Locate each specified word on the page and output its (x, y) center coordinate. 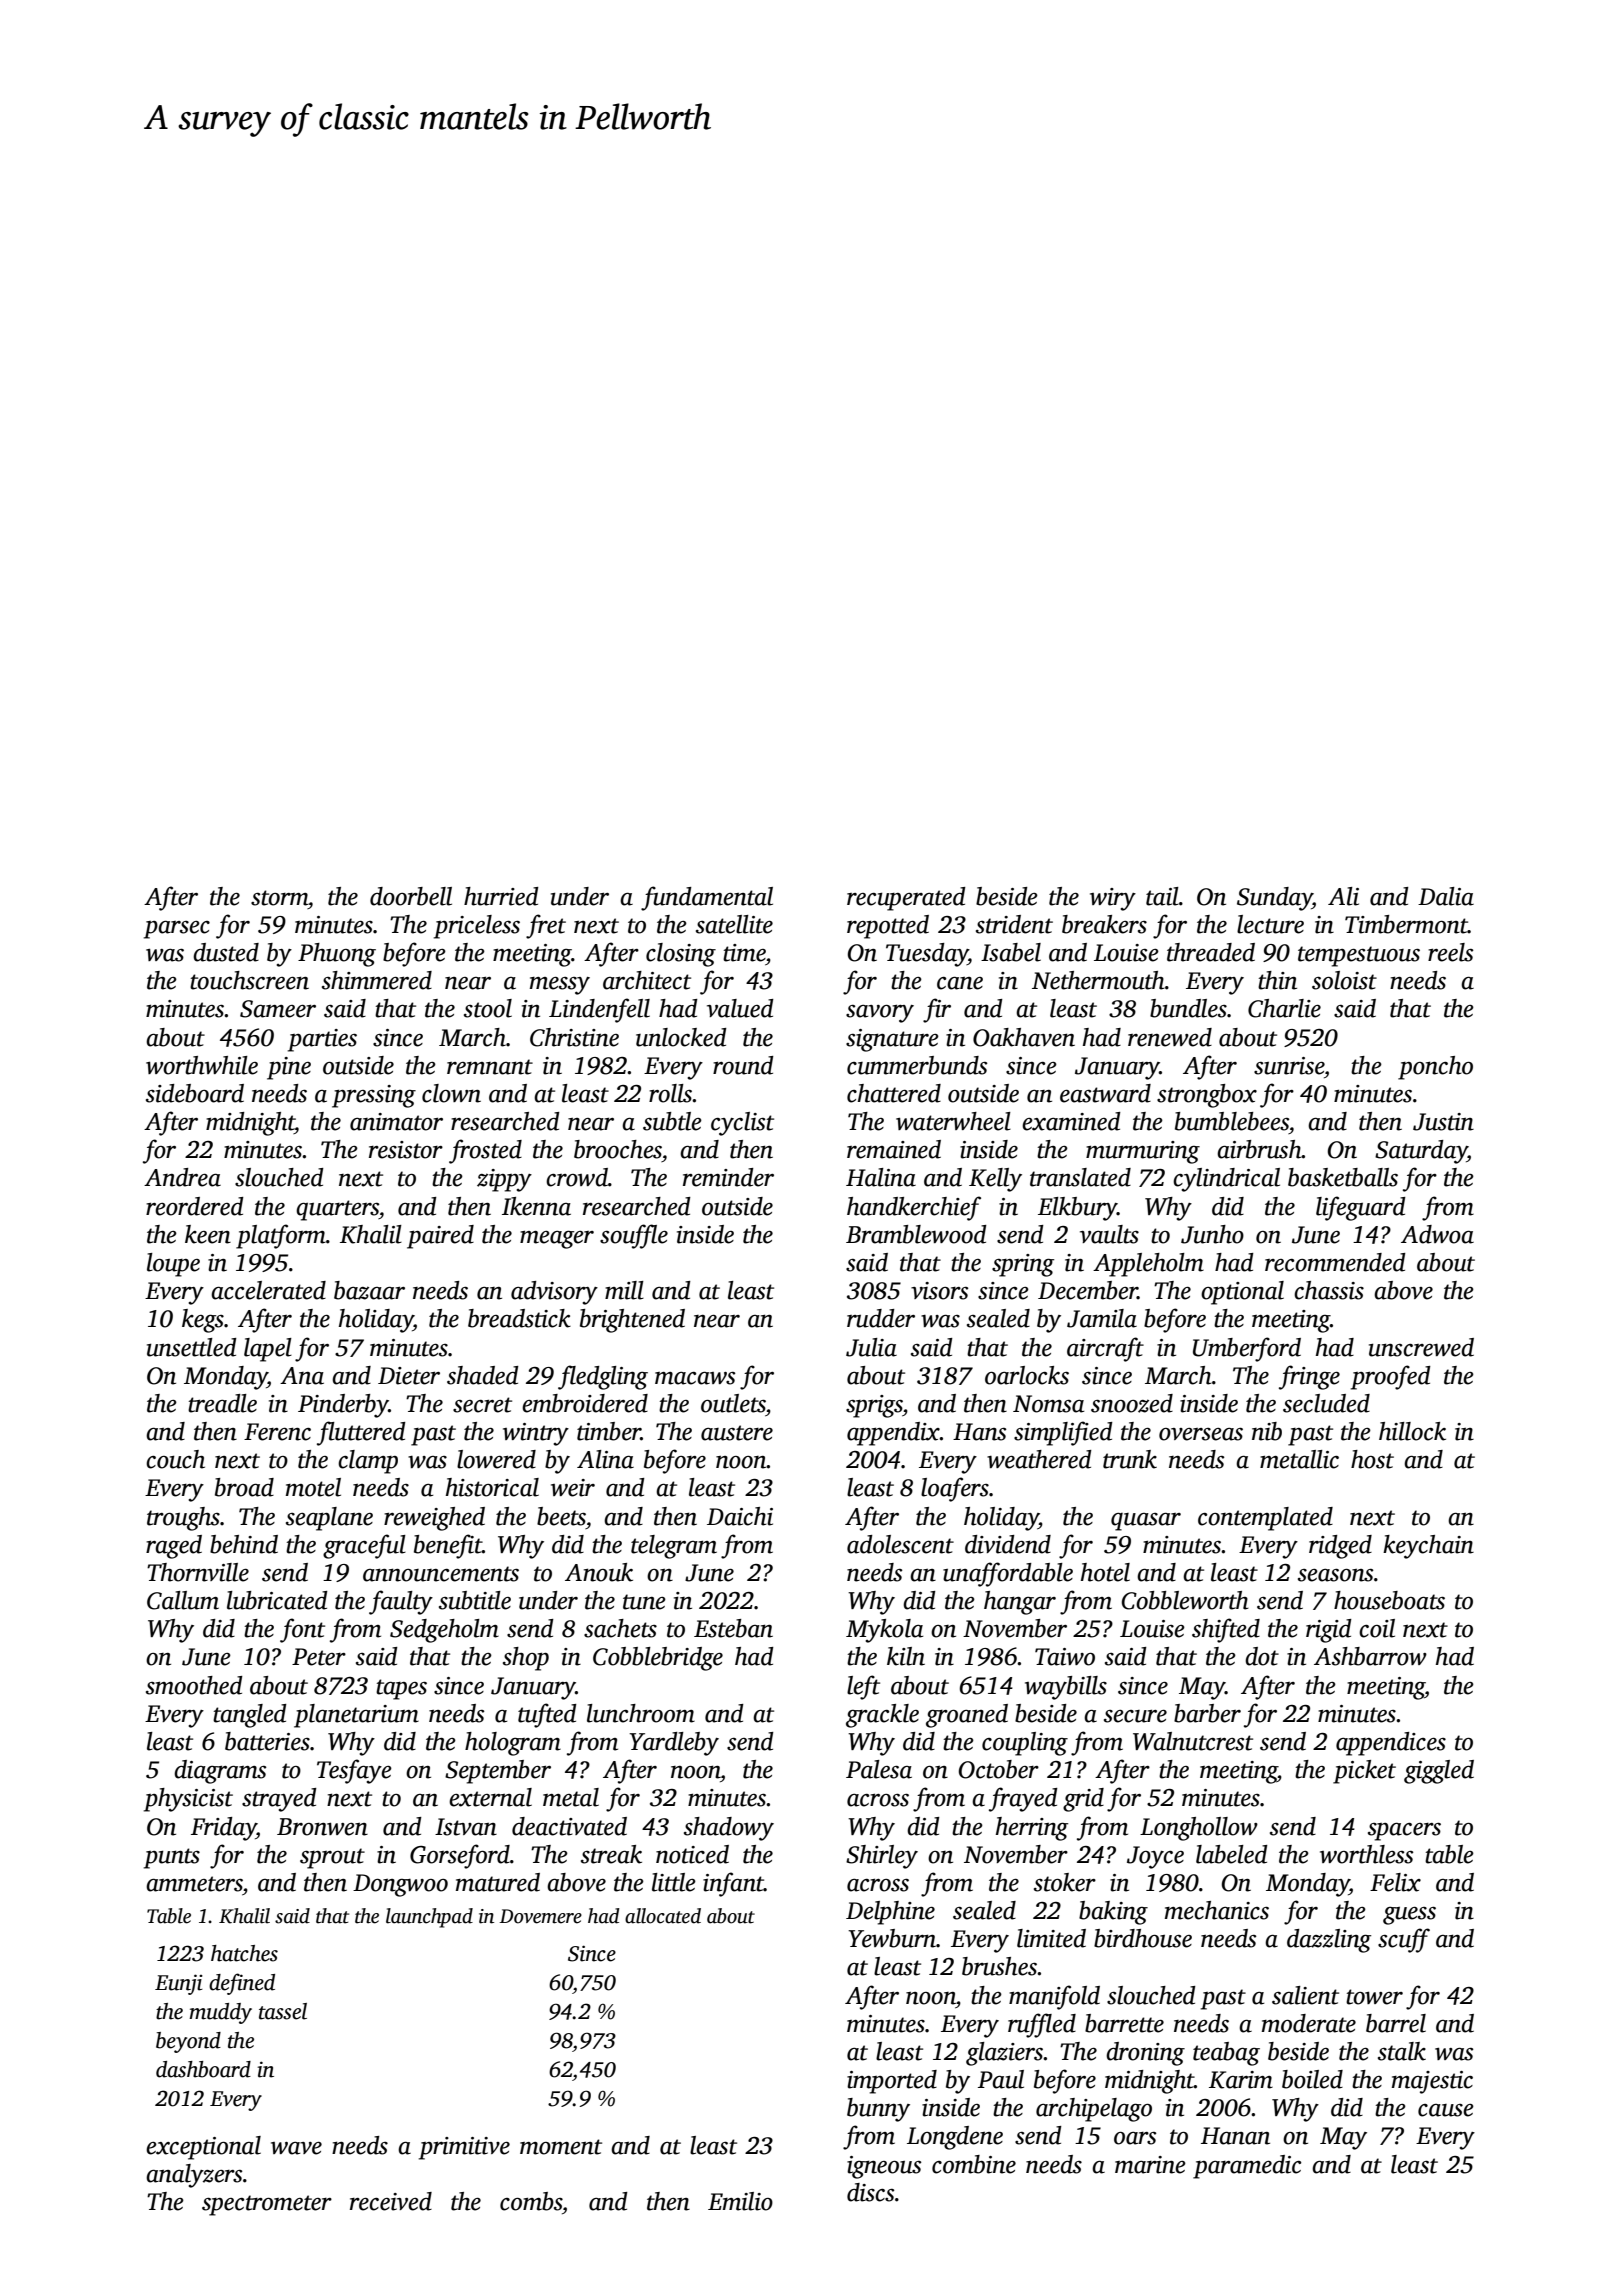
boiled (1312, 2079)
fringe (1309, 1377)
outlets (733, 1403)
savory (880, 1014)
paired (440, 1237)
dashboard (203, 2069)
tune (644, 1602)
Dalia (1446, 896)
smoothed (194, 1685)
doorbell (411, 896)
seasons (1335, 1575)
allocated (663, 1916)
